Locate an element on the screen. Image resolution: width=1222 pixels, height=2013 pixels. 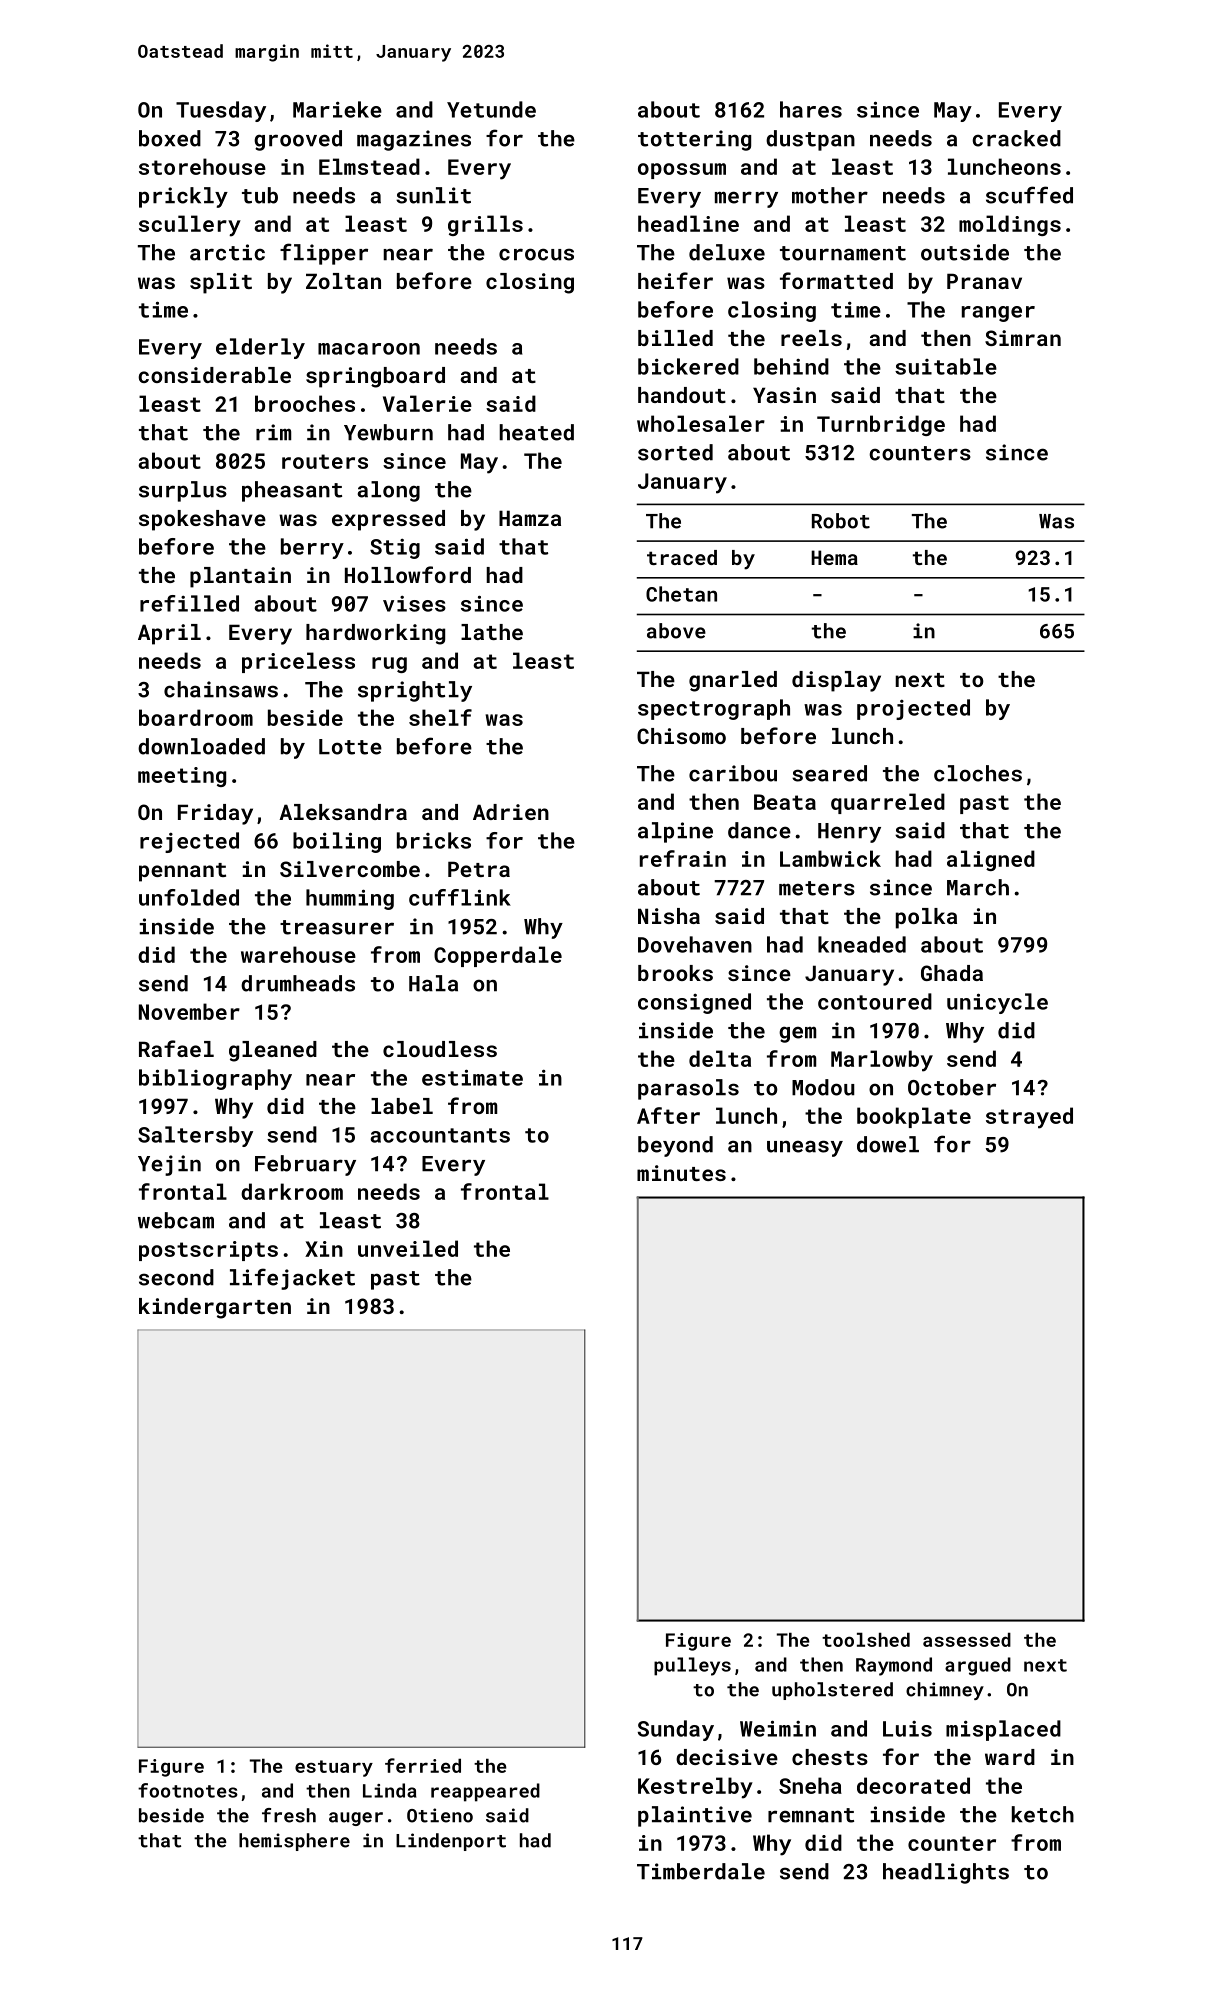
Timberdale is located at coordinates (701, 1871).
